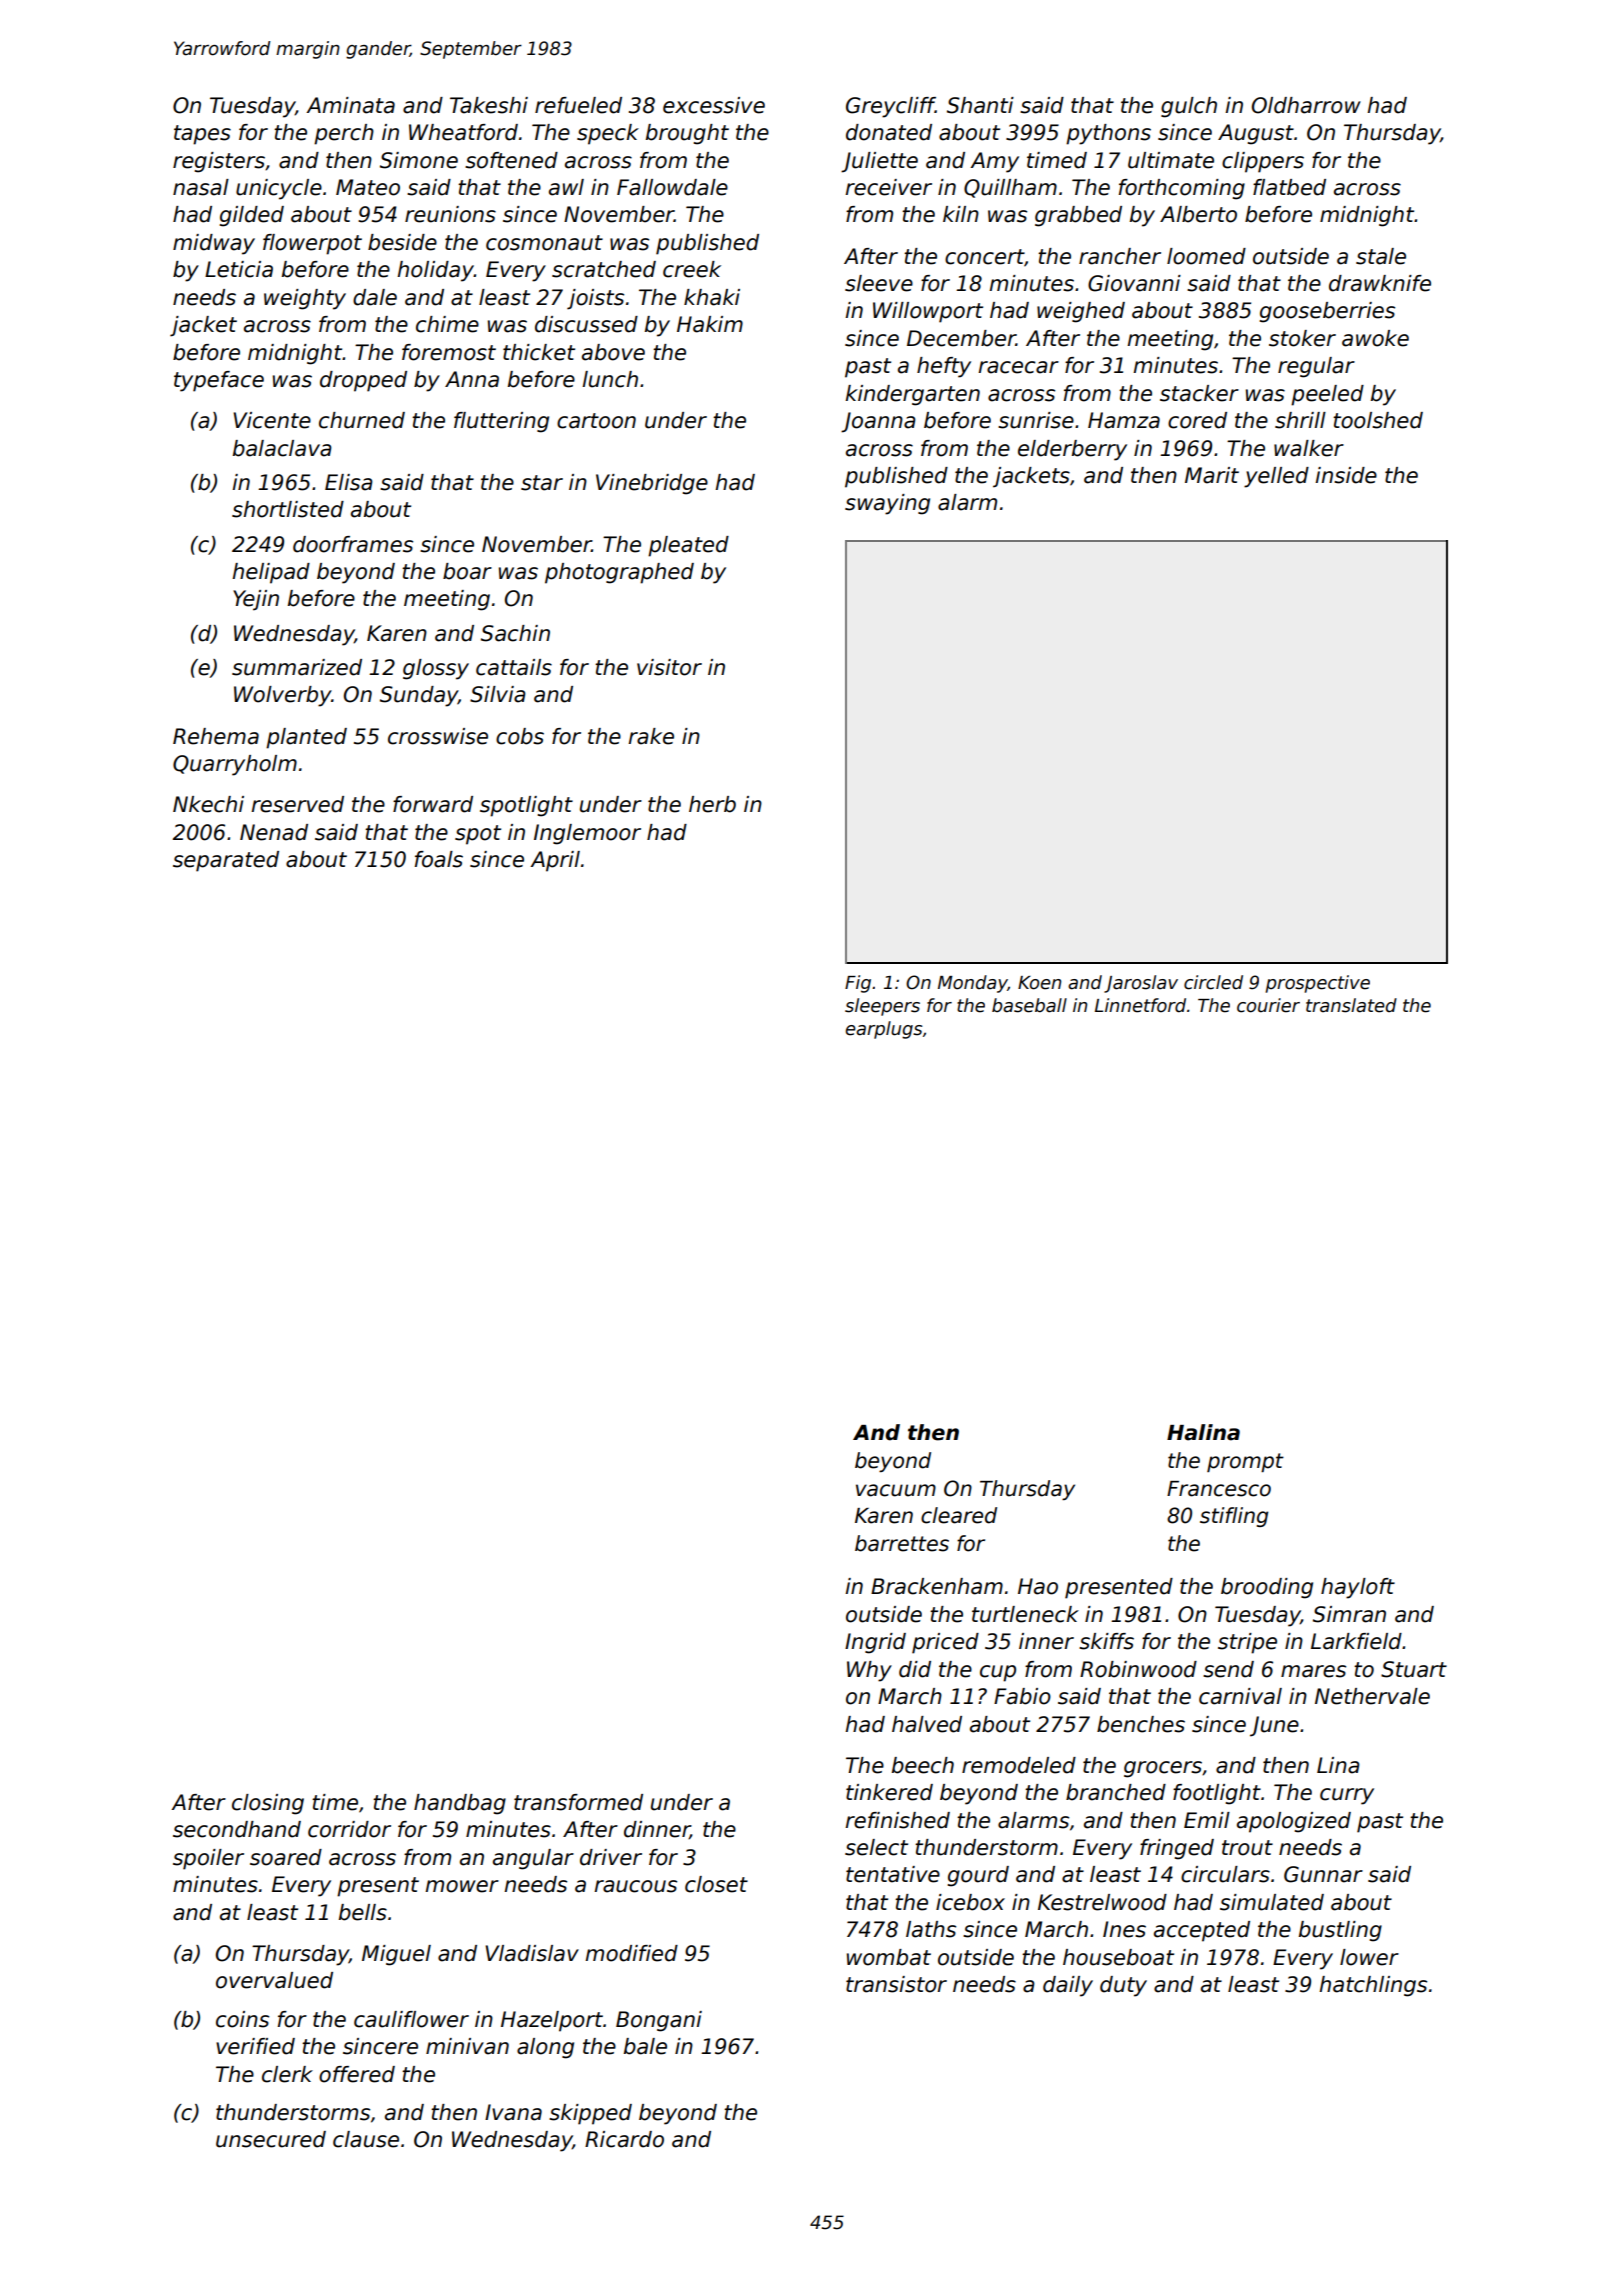  What do you see at coordinates (624, 2139) in the page?
I see `Ricardo` at bounding box center [624, 2139].
